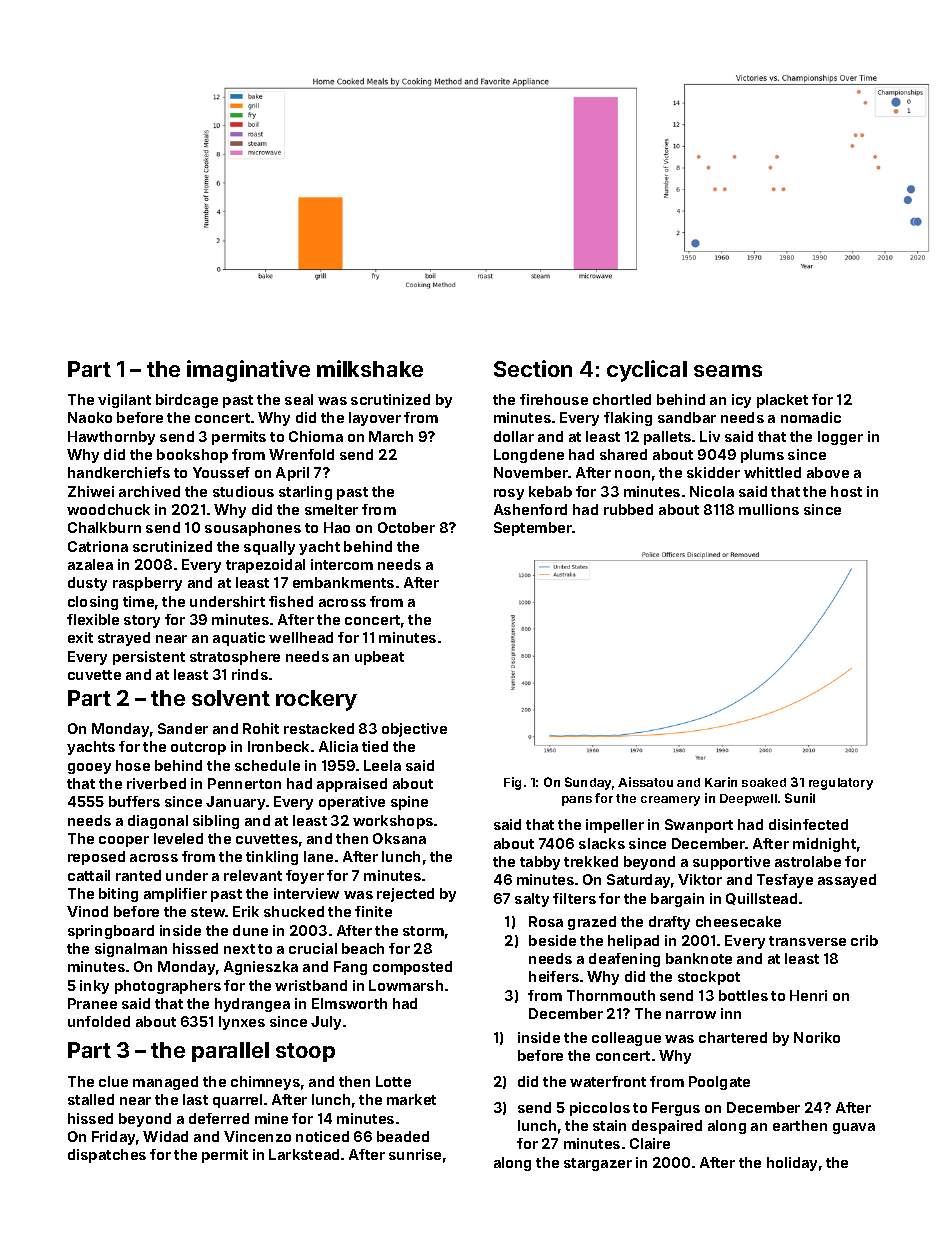  I want to click on stalled, so click(91, 1099).
